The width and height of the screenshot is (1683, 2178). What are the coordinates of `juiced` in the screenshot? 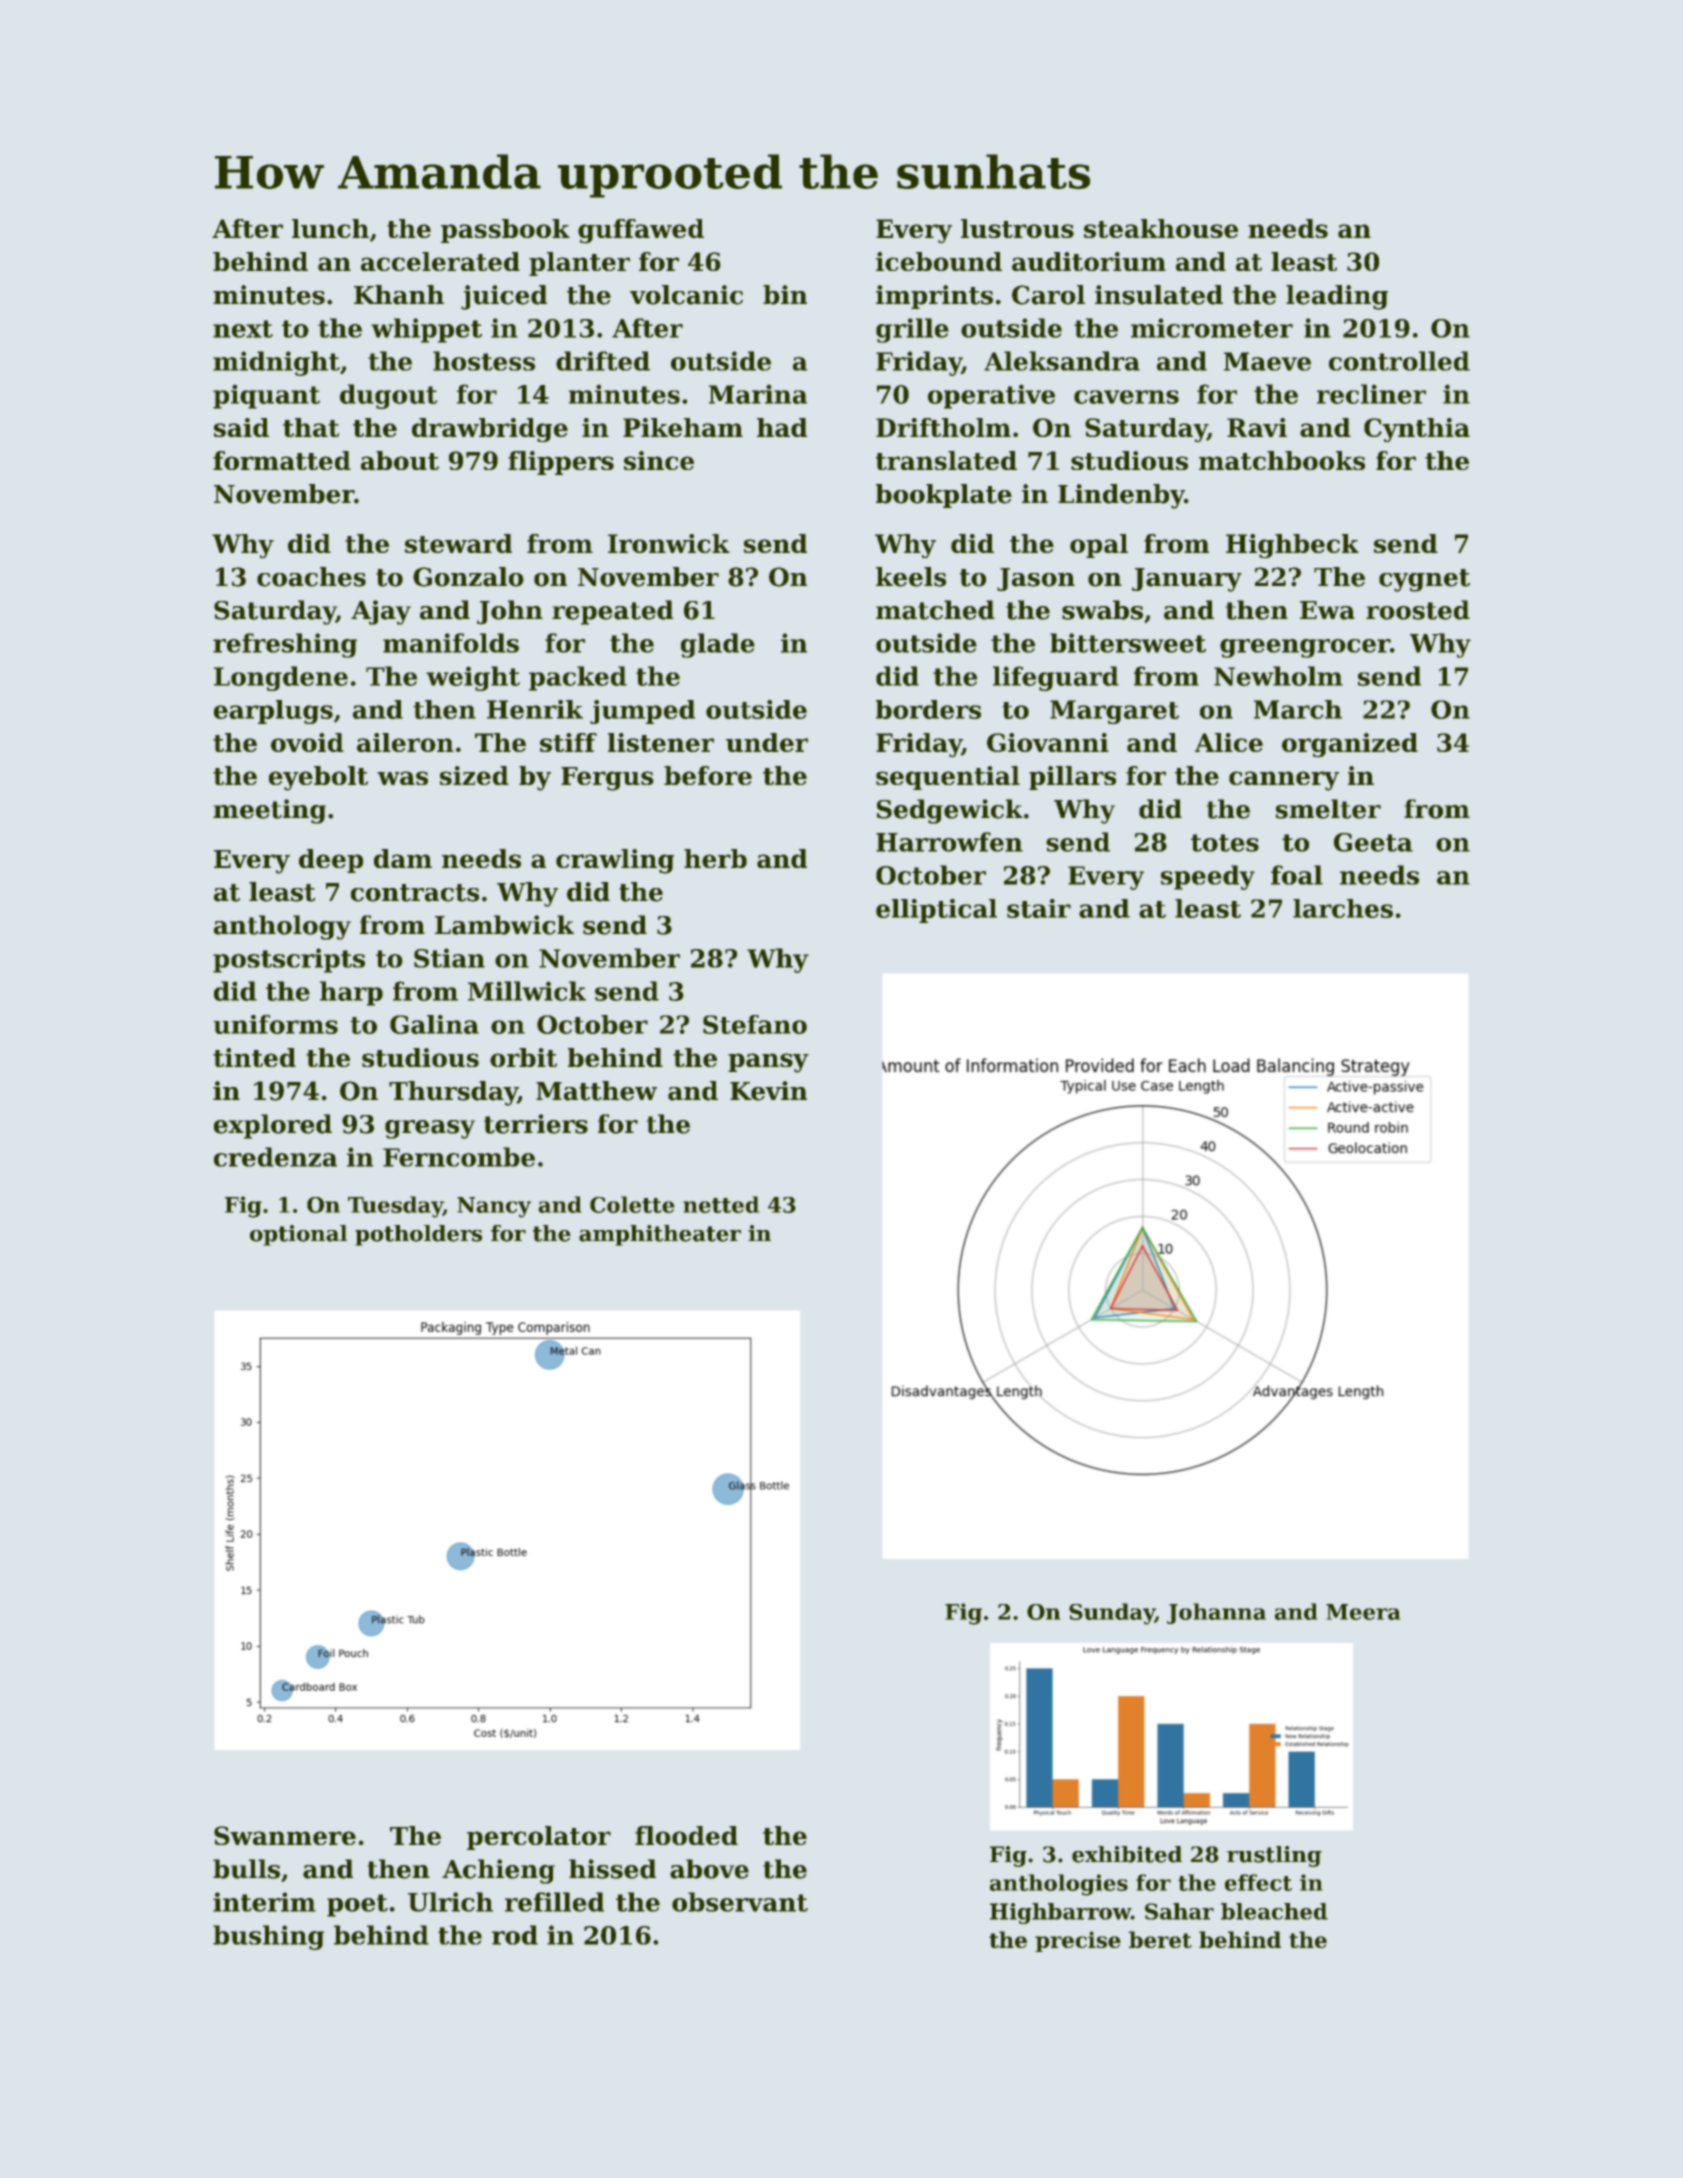 It's located at (504, 297).
